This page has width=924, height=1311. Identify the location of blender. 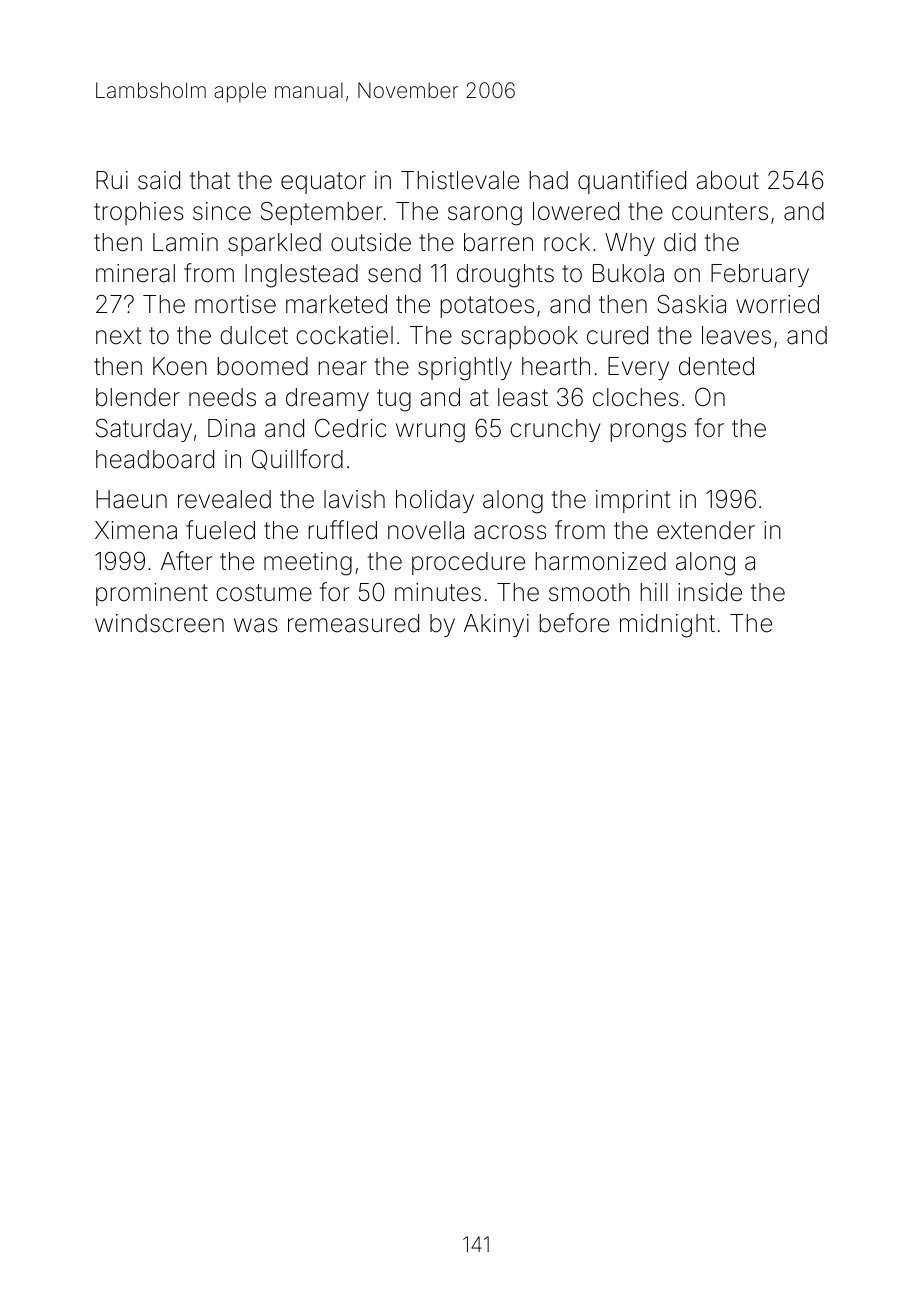
(138, 397).
